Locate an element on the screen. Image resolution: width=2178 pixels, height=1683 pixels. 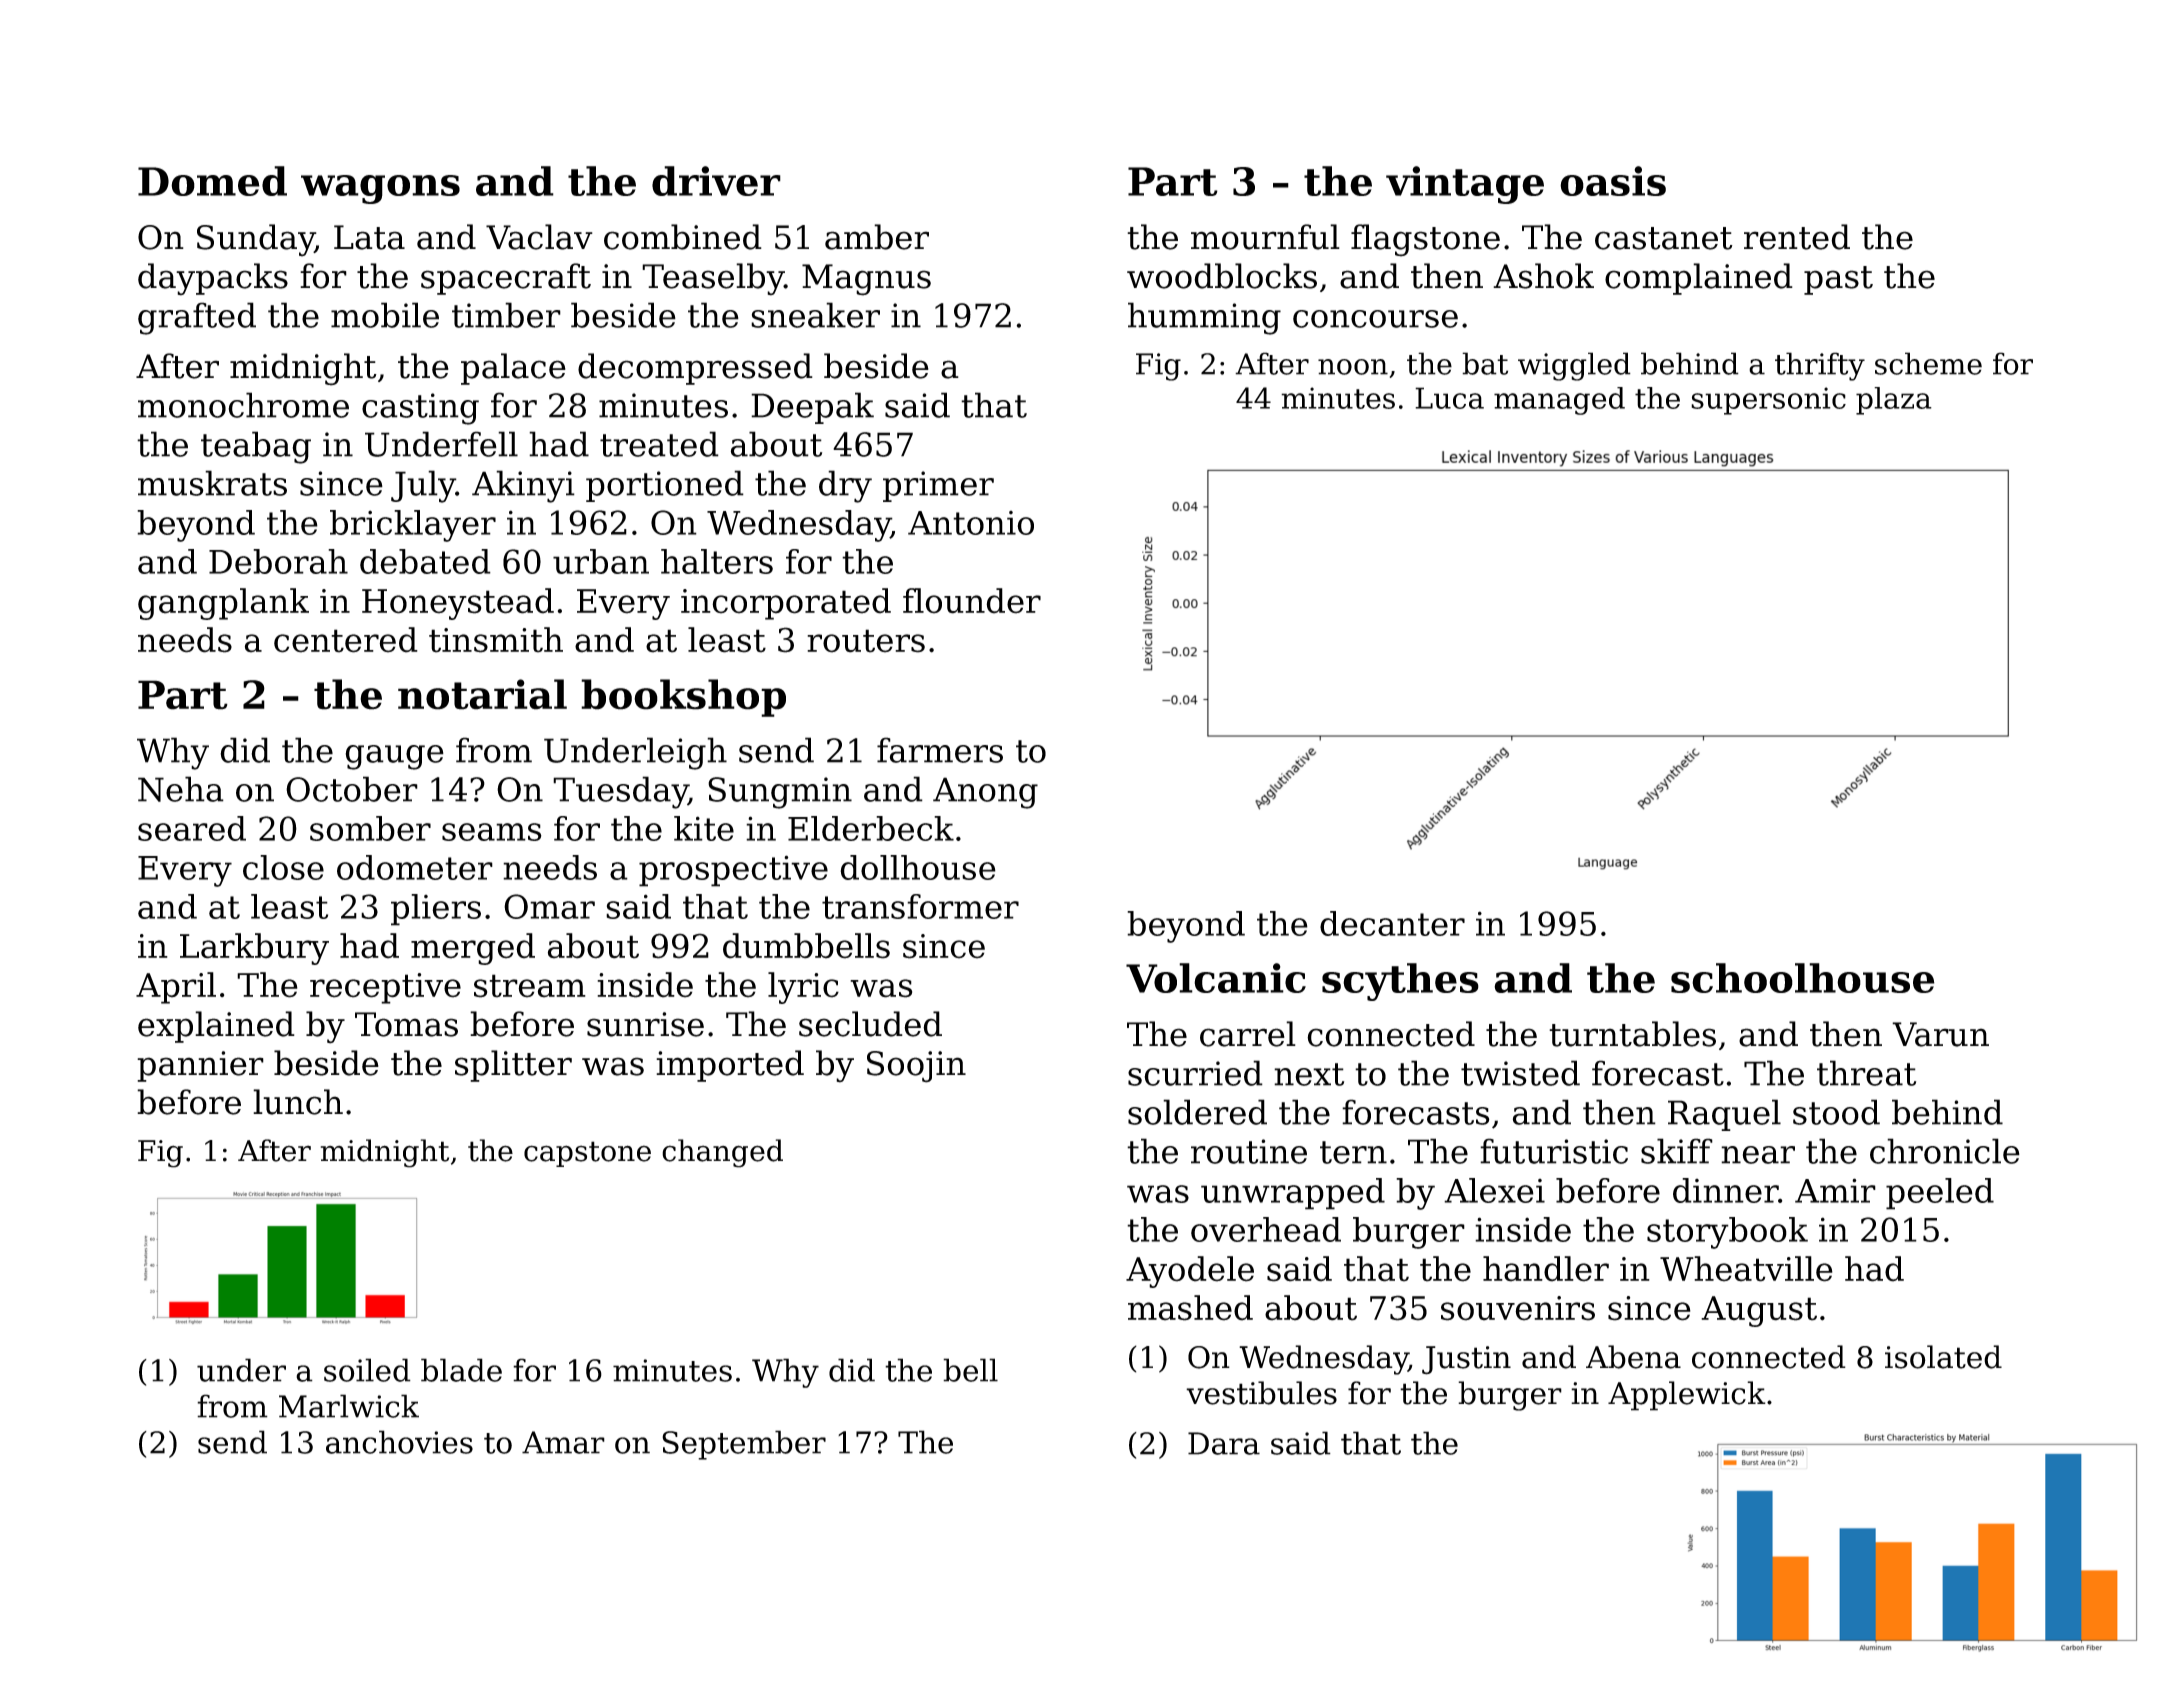
changed is located at coordinates (722, 1153).
